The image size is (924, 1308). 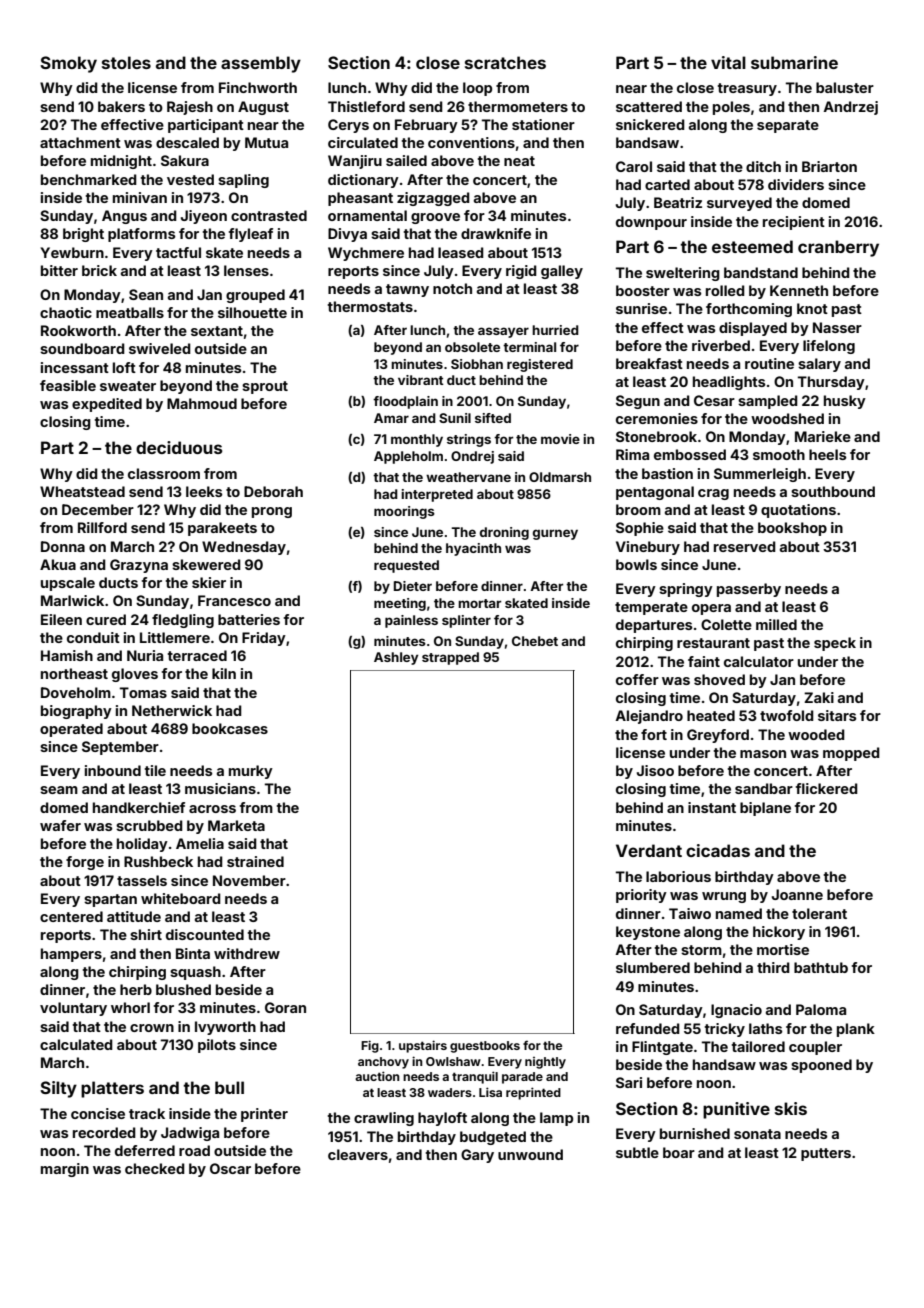 I want to click on southbound, so click(x=833, y=491).
